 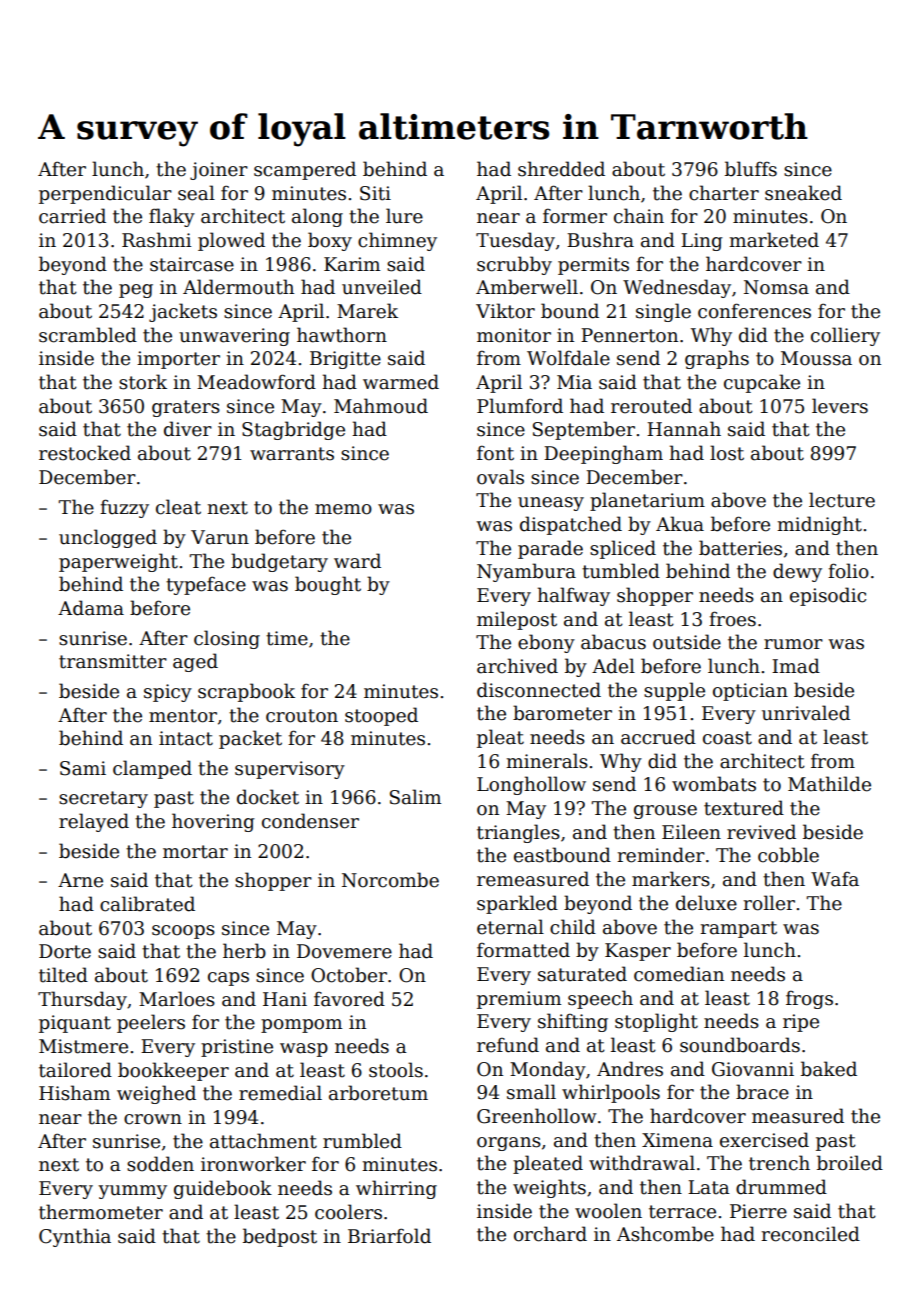 What do you see at coordinates (172, 217) in the document?
I see `flaky` at bounding box center [172, 217].
